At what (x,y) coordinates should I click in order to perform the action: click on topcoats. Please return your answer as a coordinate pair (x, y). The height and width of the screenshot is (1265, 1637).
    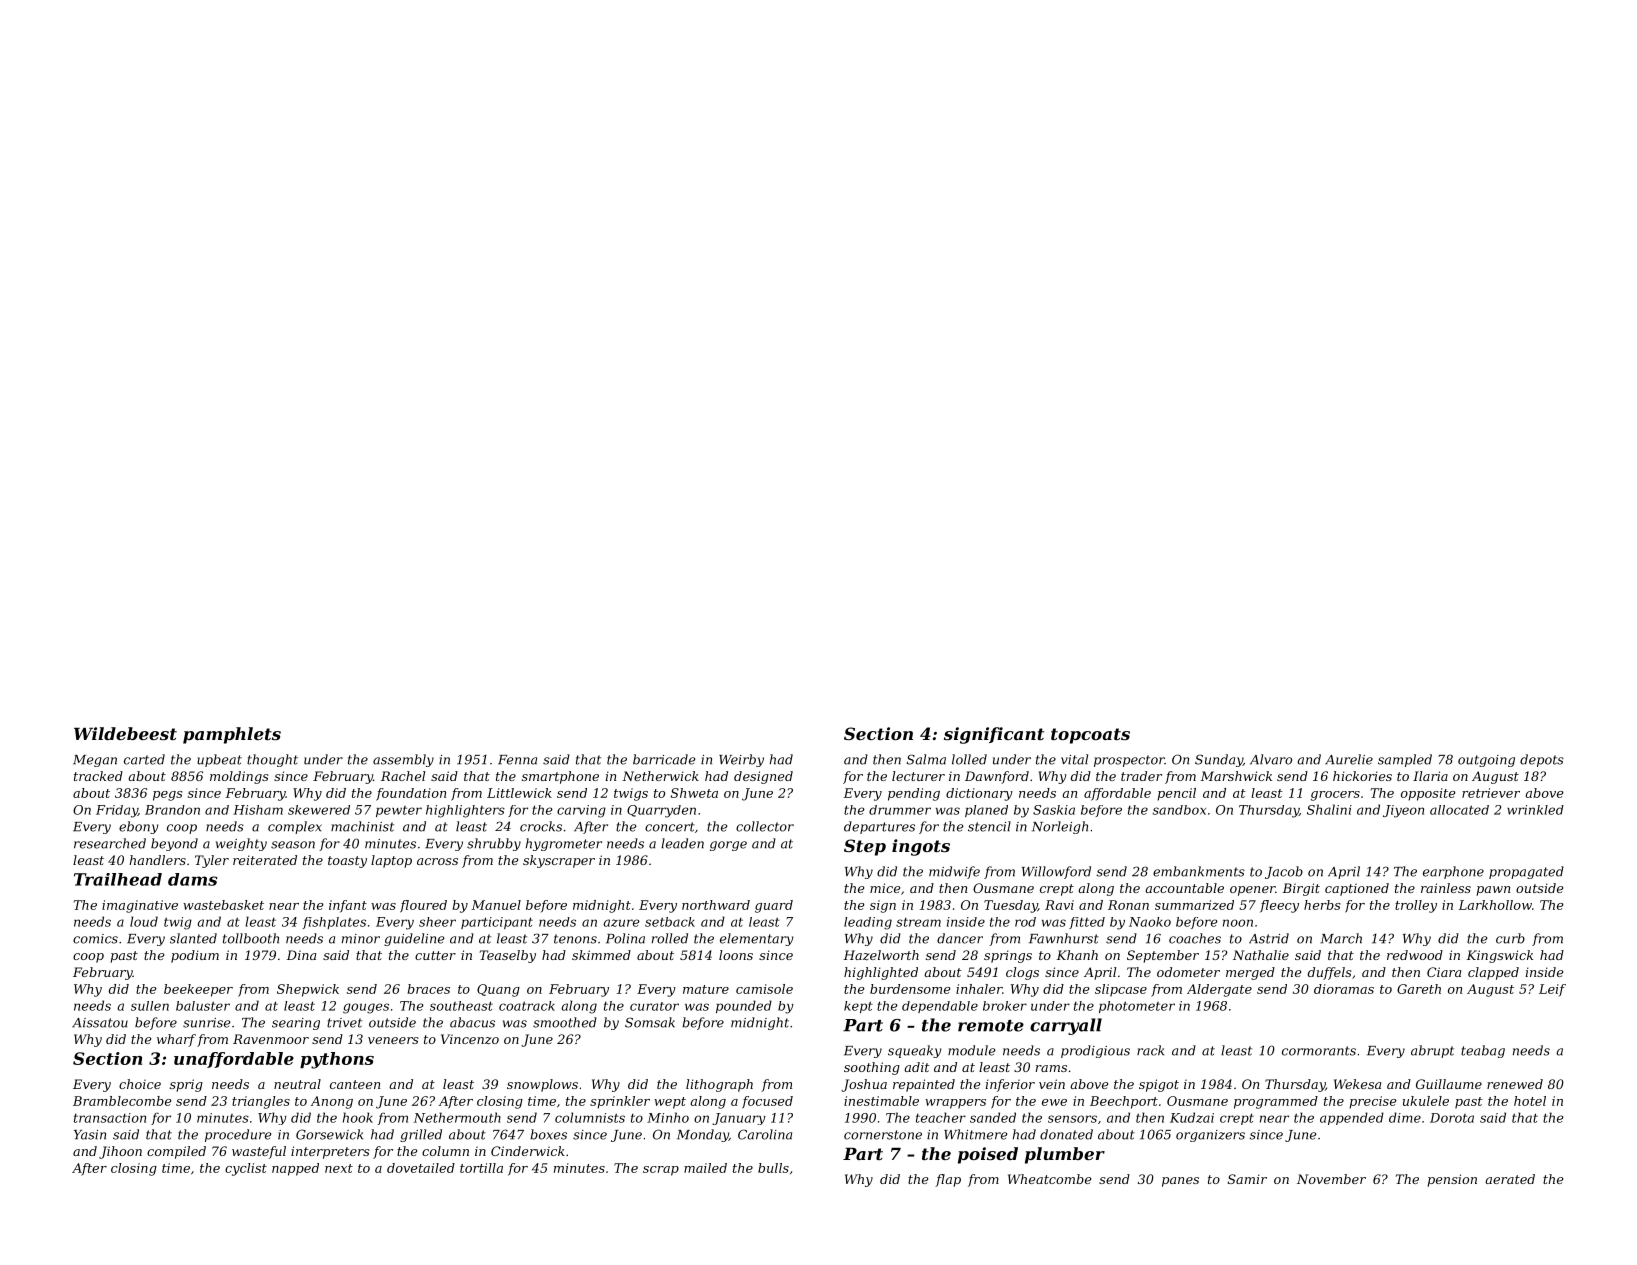
    Looking at the image, I should click on (1090, 736).
